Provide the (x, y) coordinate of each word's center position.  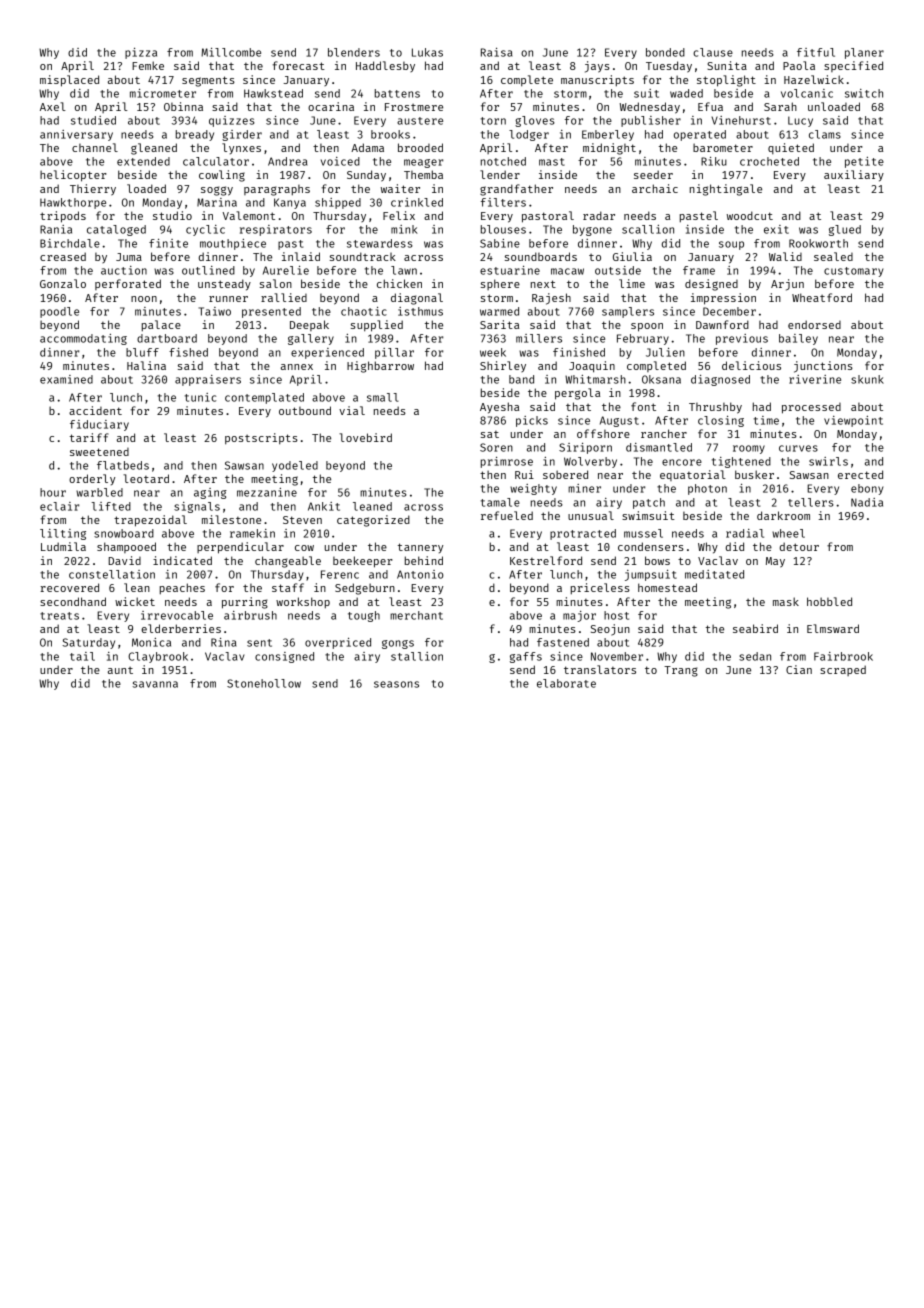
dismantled (659, 447)
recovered (69, 587)
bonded (665, 52)
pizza (141, 53)
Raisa (496, 52)
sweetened (99, 452)
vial (352, 410)
